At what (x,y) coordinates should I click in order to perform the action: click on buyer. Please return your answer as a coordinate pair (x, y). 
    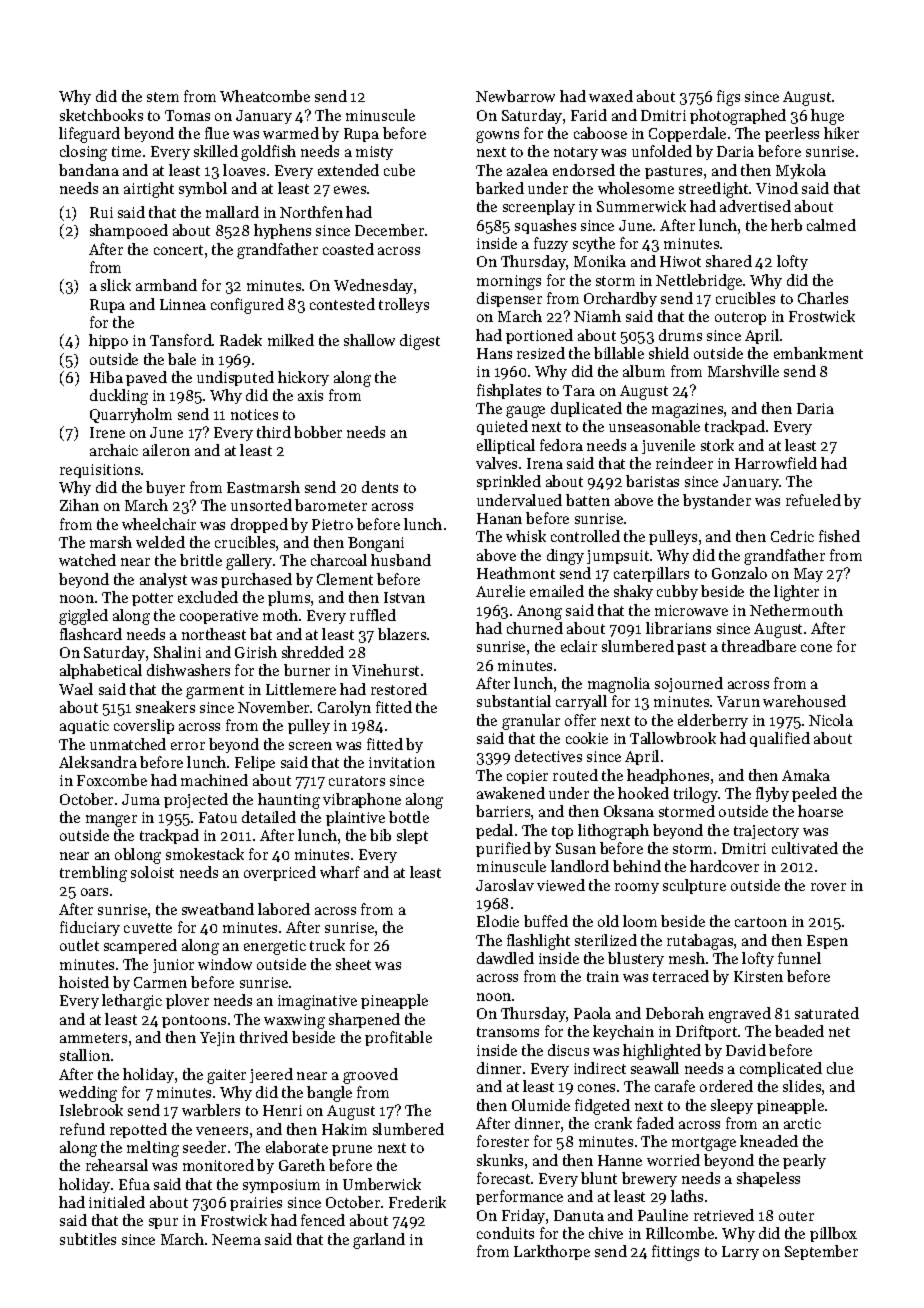
    Looking at the image, I should click on (165, 488).
